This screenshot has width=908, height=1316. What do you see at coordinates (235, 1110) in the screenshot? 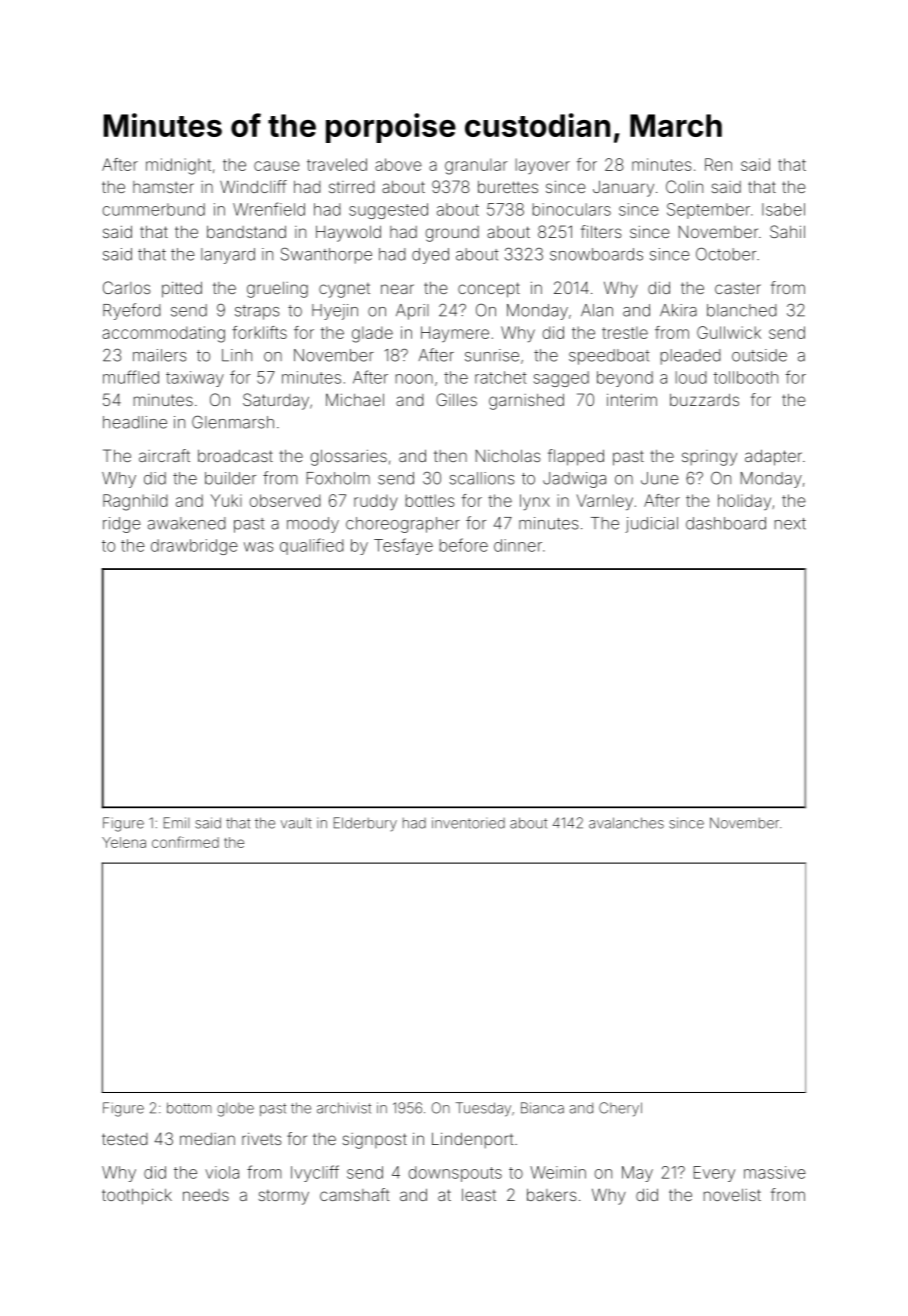
I see `globe` at bounding box center [235, 1110].
